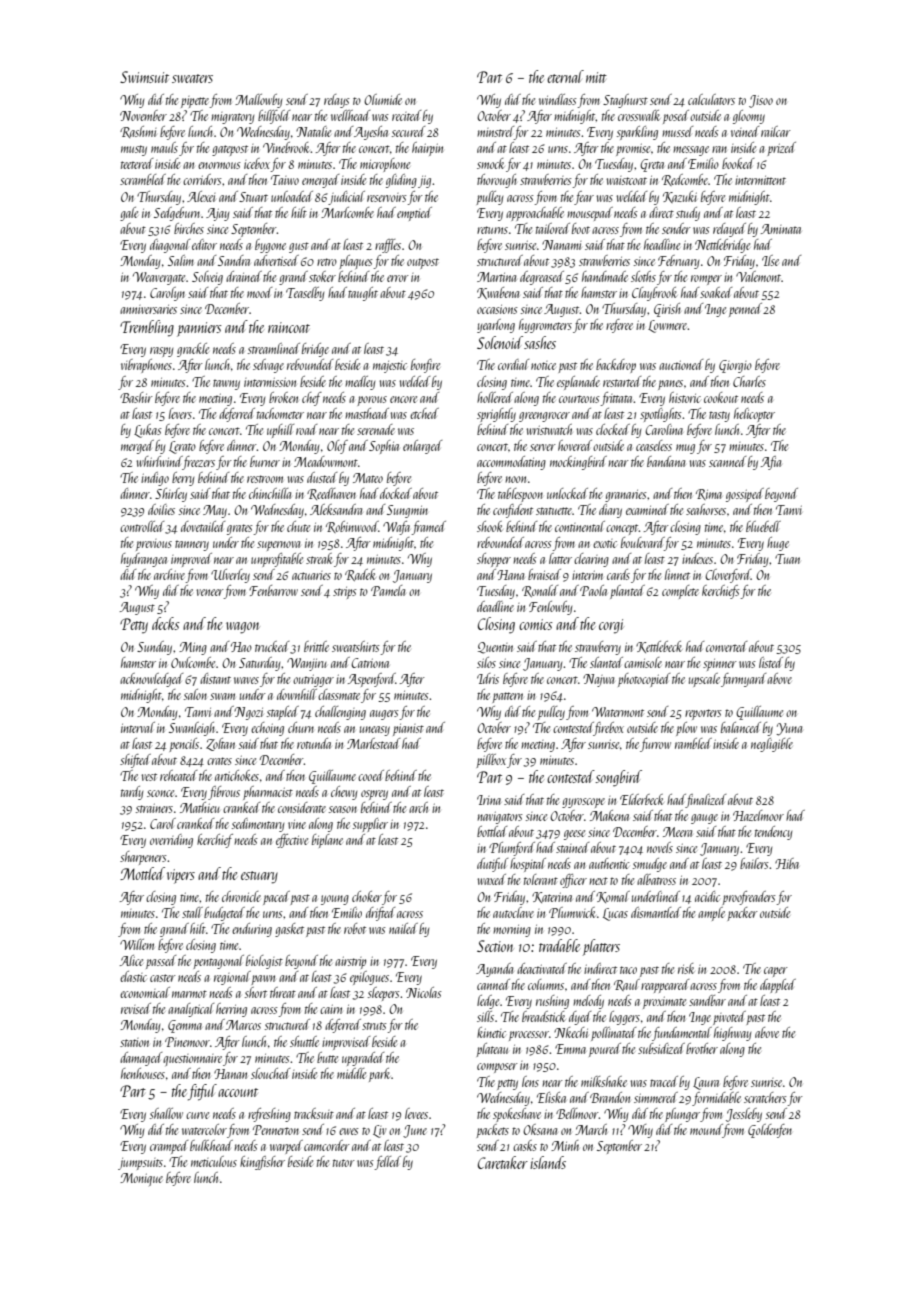 The height and width of the screenshot is (1308, 924). Describe the element at coordinates (142, 873) in the screenshot. I see `Mottled` at that location.
